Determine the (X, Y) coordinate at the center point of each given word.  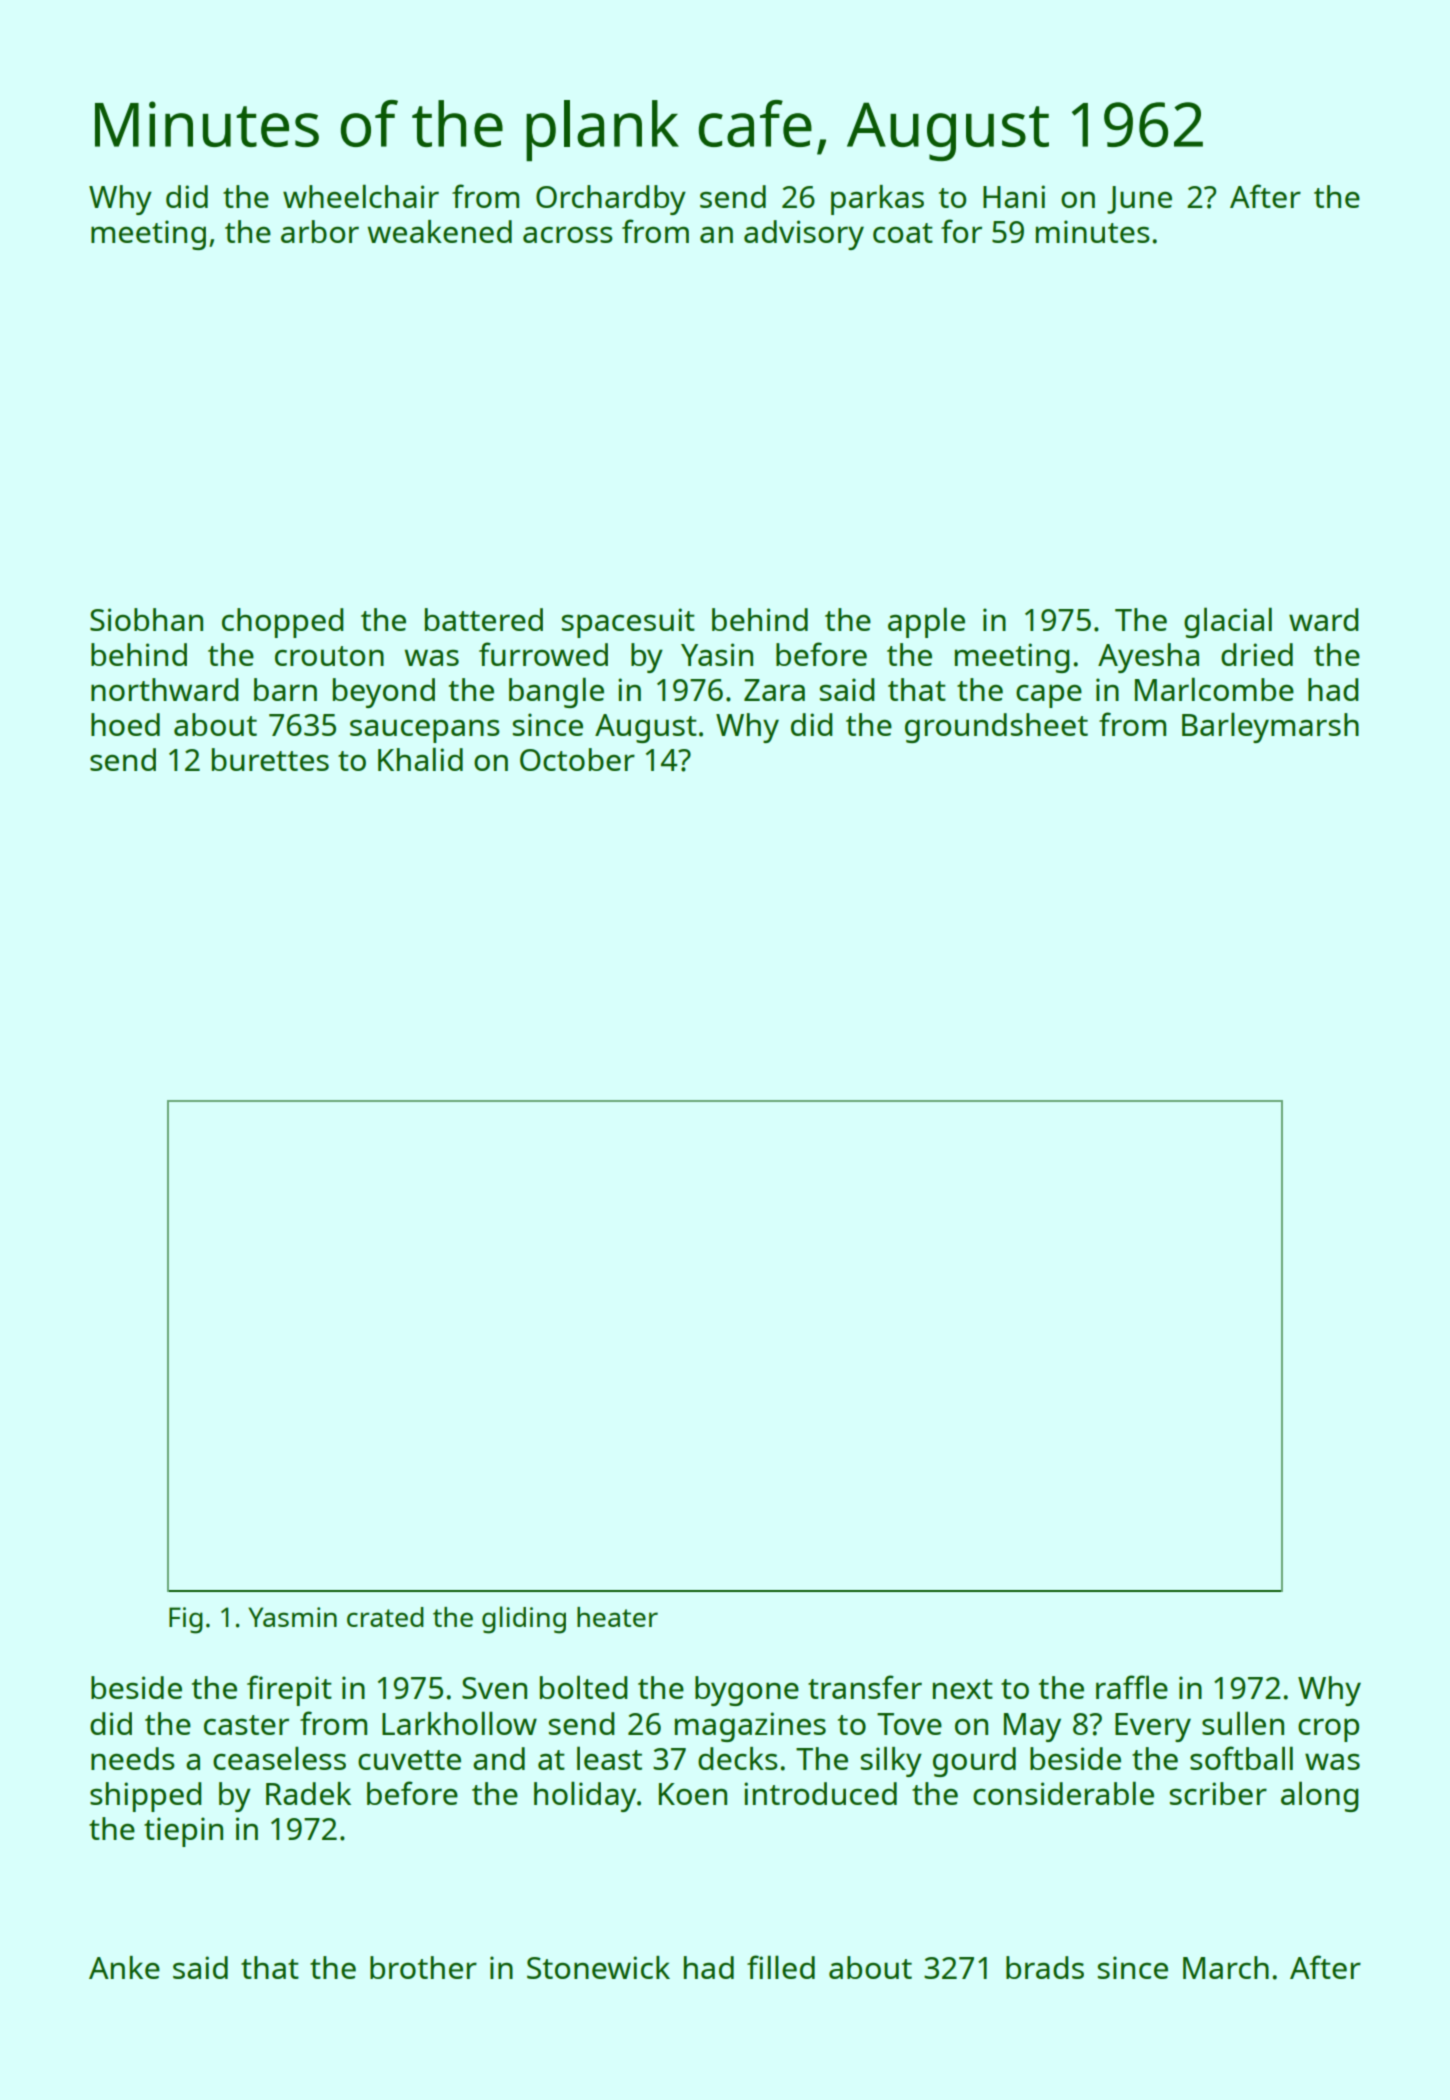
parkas (877, 200)
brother (423, 1967)
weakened (439, 231)
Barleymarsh (1270, 727)
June (1139, 200)
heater (617, 1617)
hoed (125, 724)
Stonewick (598, 1967)
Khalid (420, 759)
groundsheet (996, 728)
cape (1049, 696)
